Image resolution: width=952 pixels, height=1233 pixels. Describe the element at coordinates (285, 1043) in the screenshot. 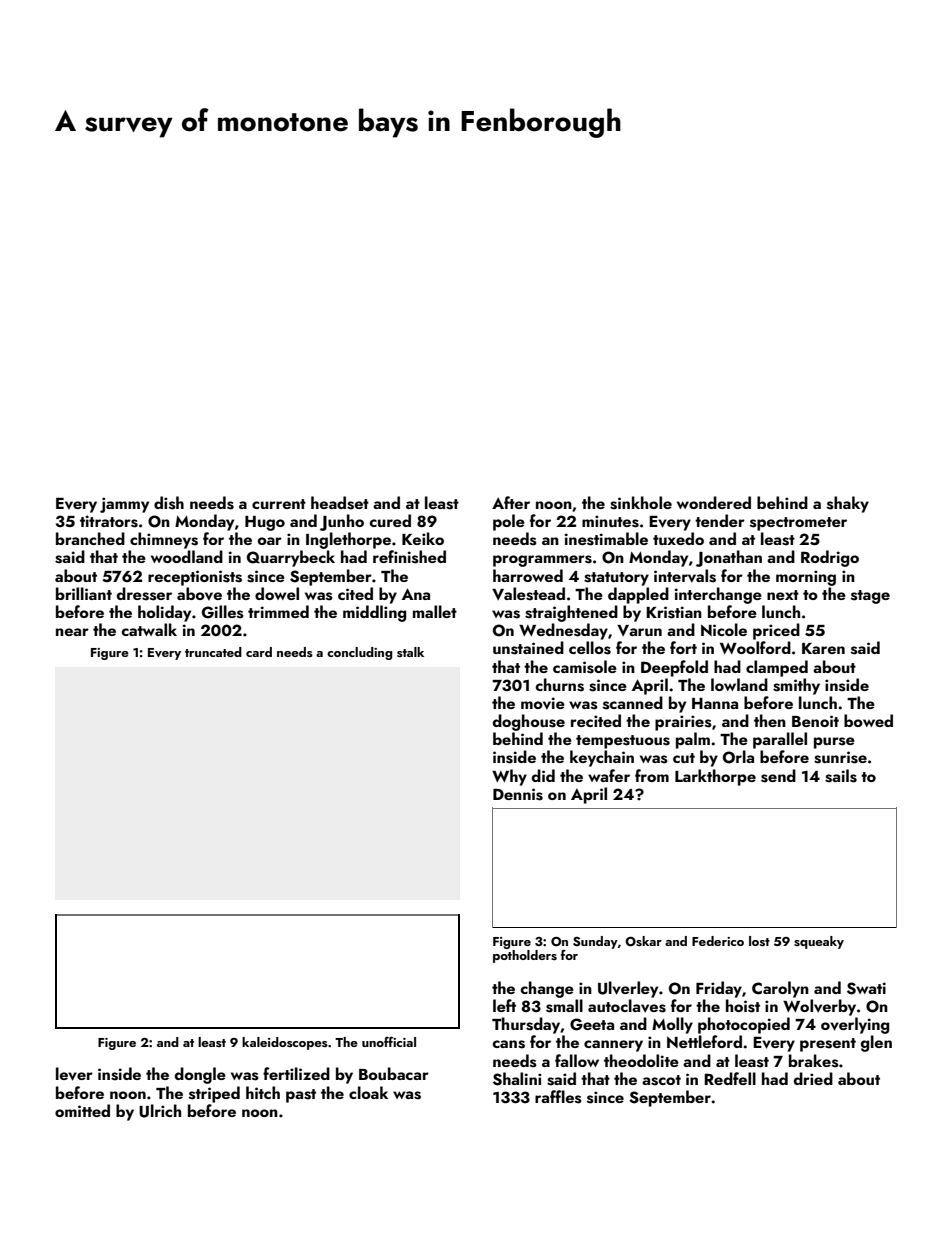

I see `kaleidoscopes` at that location.
